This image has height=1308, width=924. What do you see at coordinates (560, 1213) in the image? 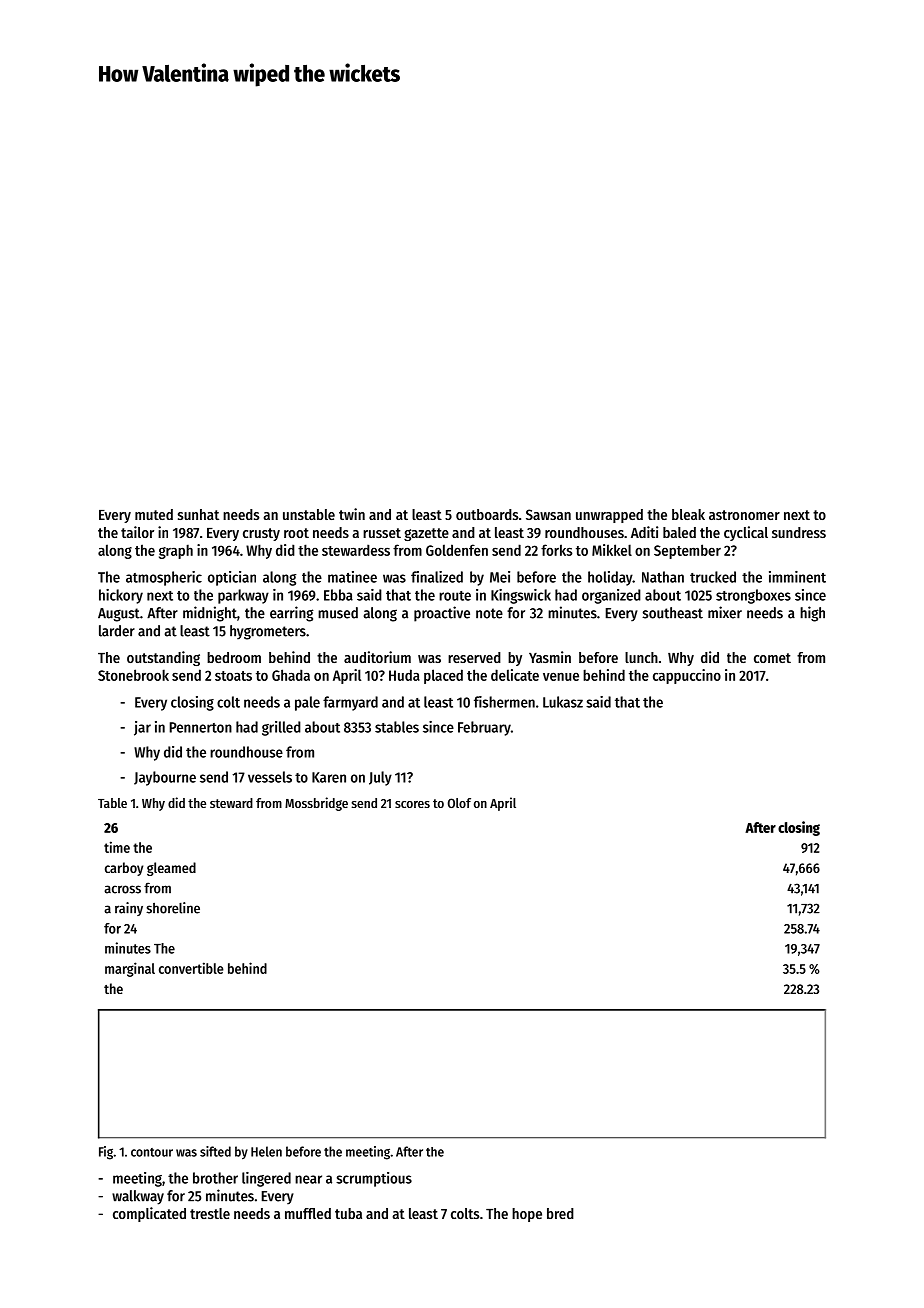
I see `bred` at bounding box center [560, 1213].
